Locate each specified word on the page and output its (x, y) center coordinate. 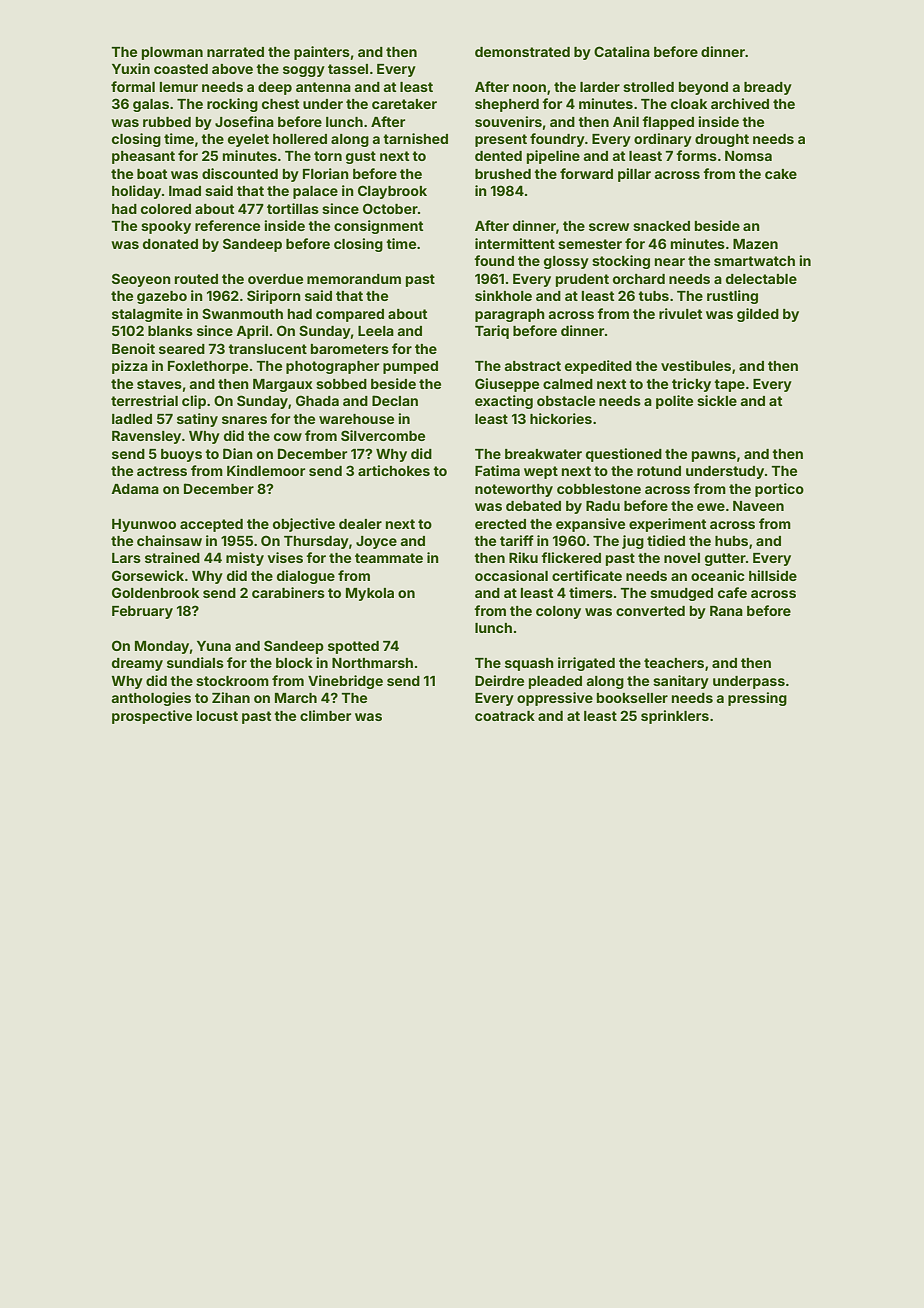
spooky (166, 227)
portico (779, 490)
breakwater (543, 454)
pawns (714, 456)
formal (133, 86)
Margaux (283, 385)
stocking (621, 262)
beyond (703, 88)
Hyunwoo (144, 525)
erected (500, 524)
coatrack (505, 716)
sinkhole (503, 295)
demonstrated (522, 52)
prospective (152, 717)
